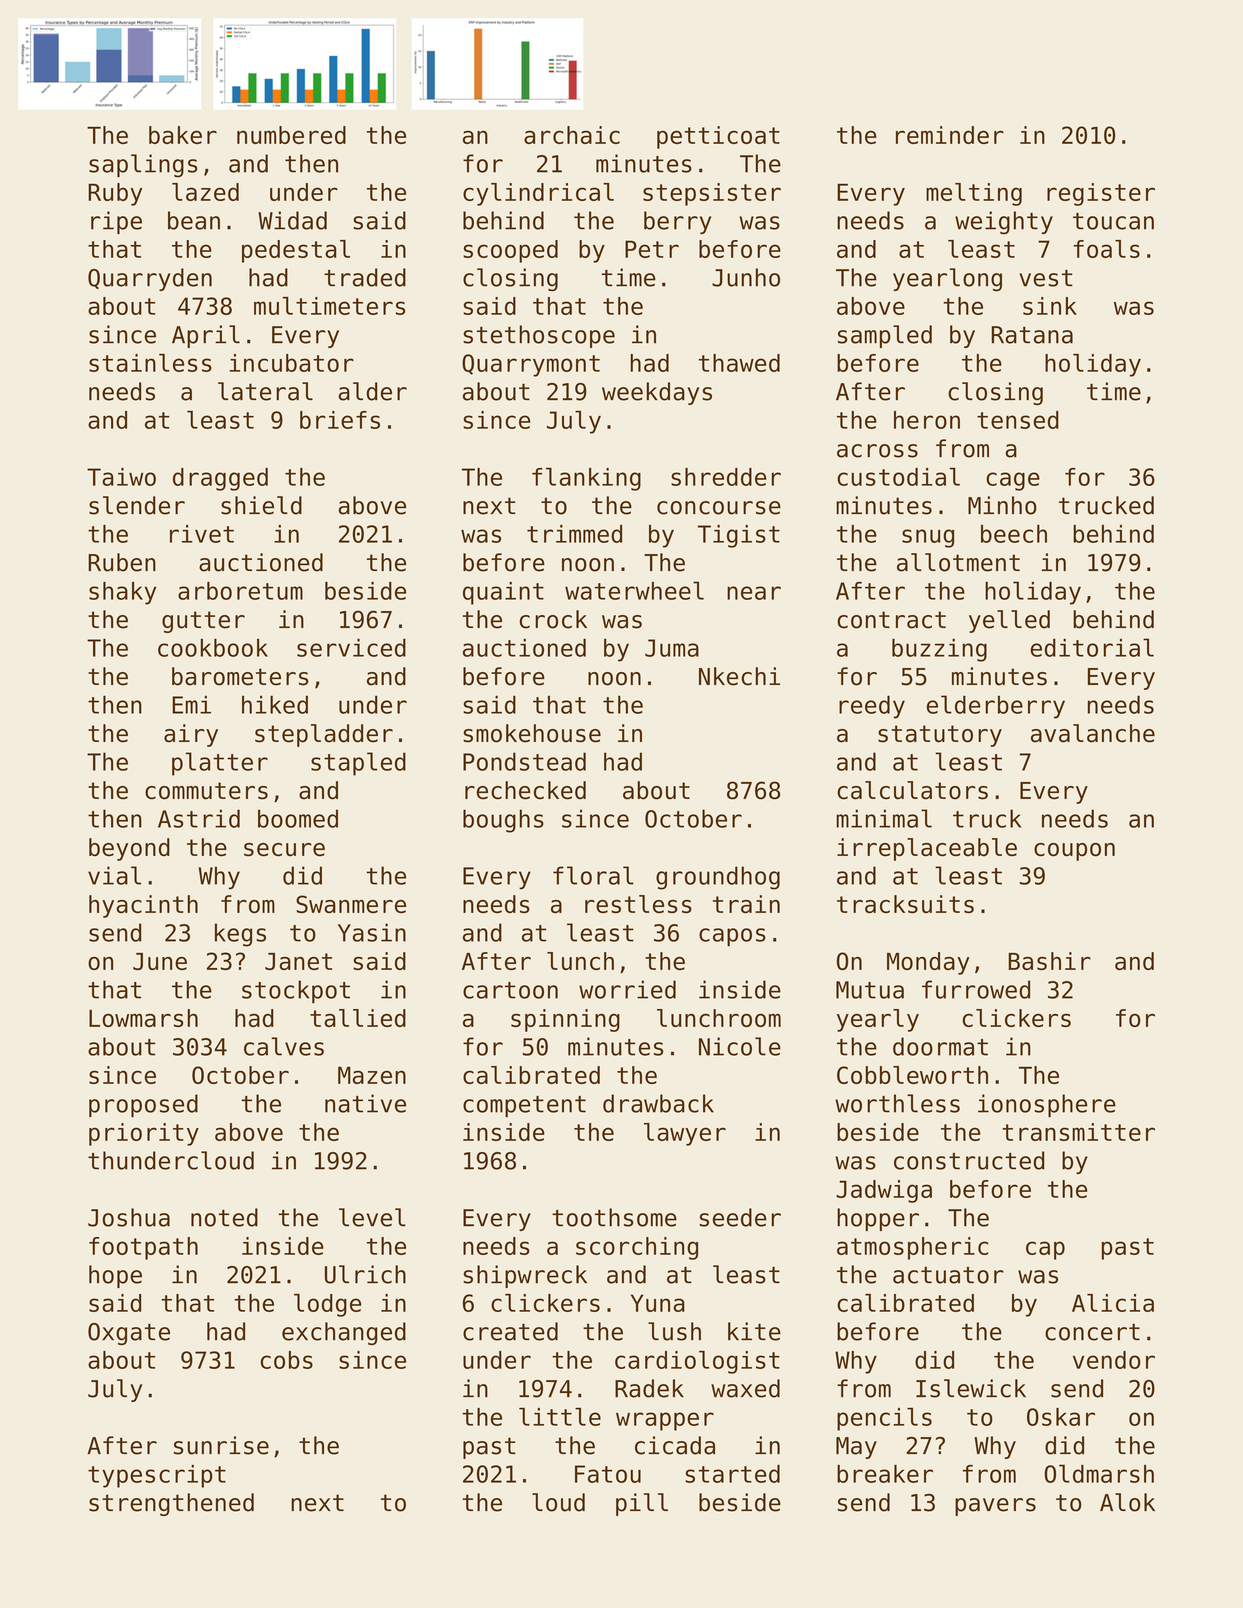  Describe the element at coordinates (739, 676) in the screenshot. I see `Nkechi` at that location.
